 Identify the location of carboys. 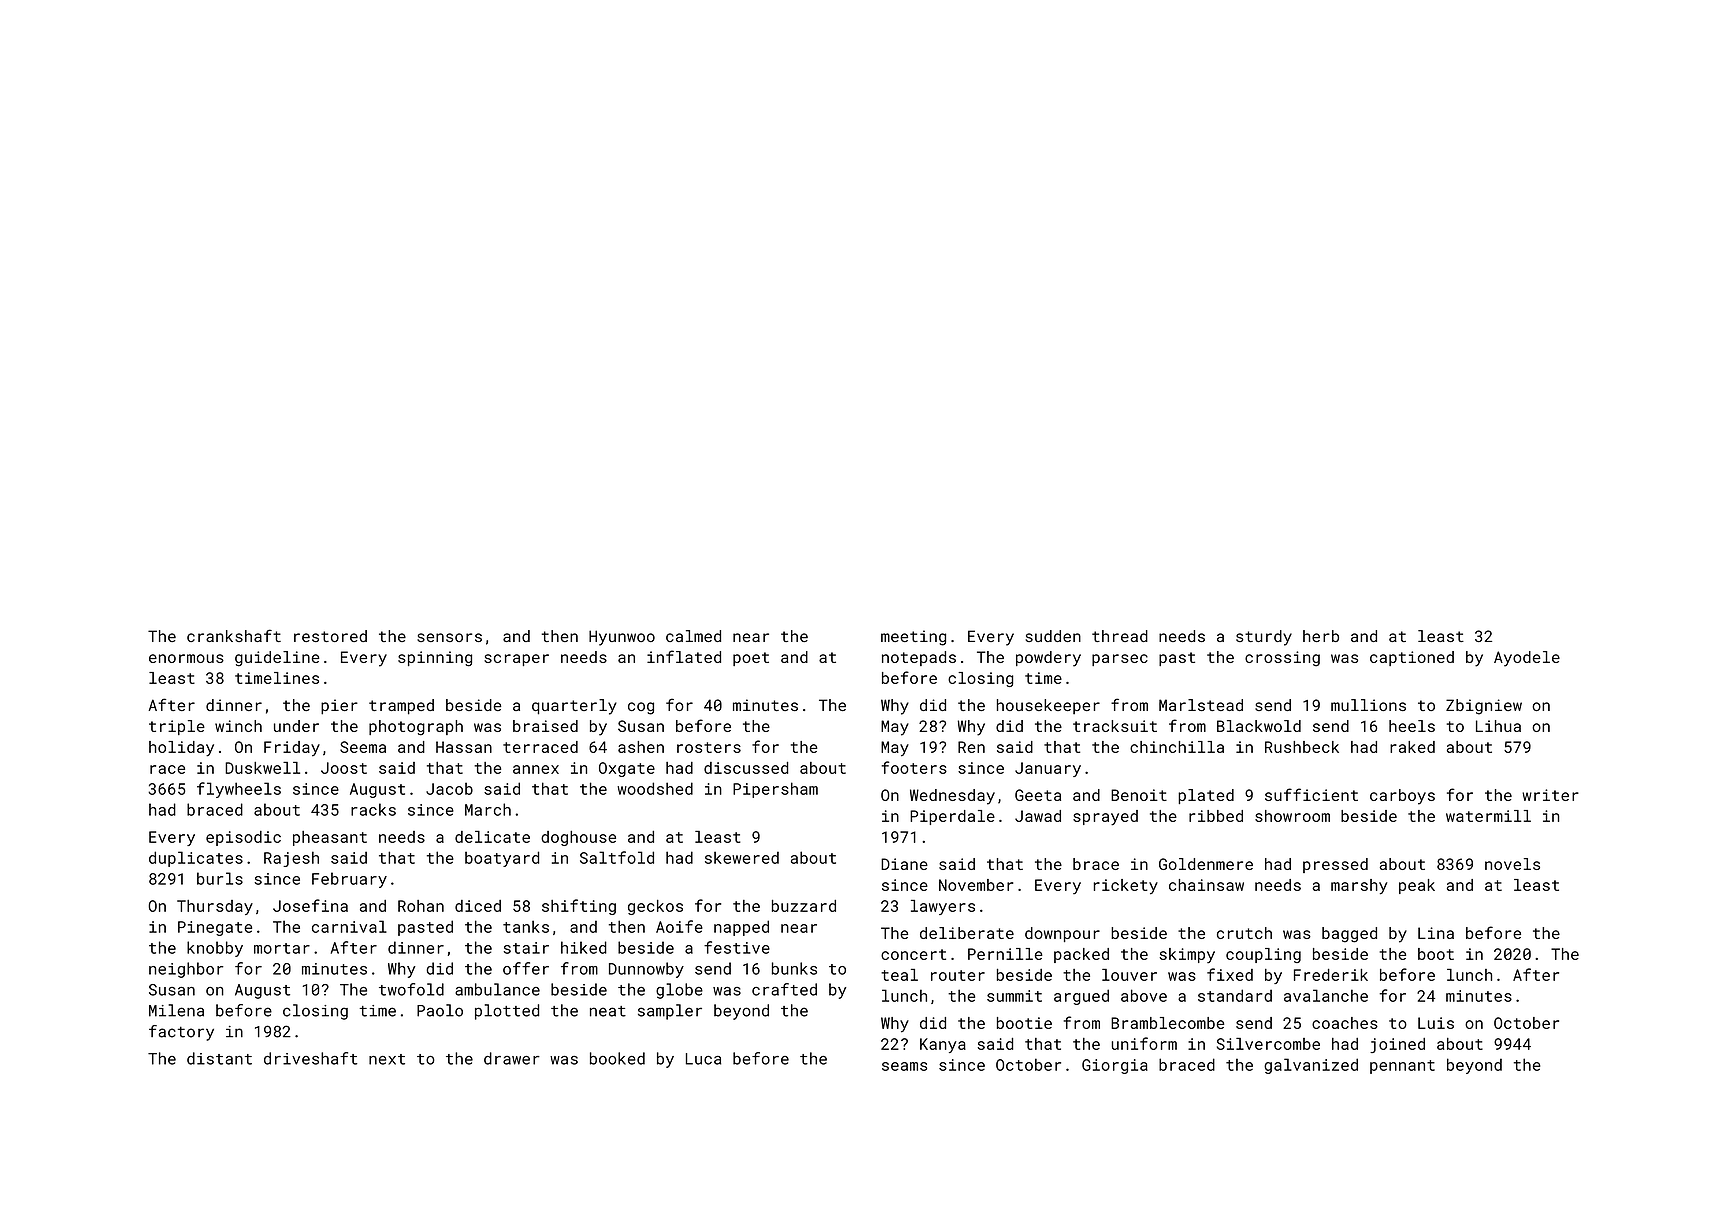
(1402, 797).
